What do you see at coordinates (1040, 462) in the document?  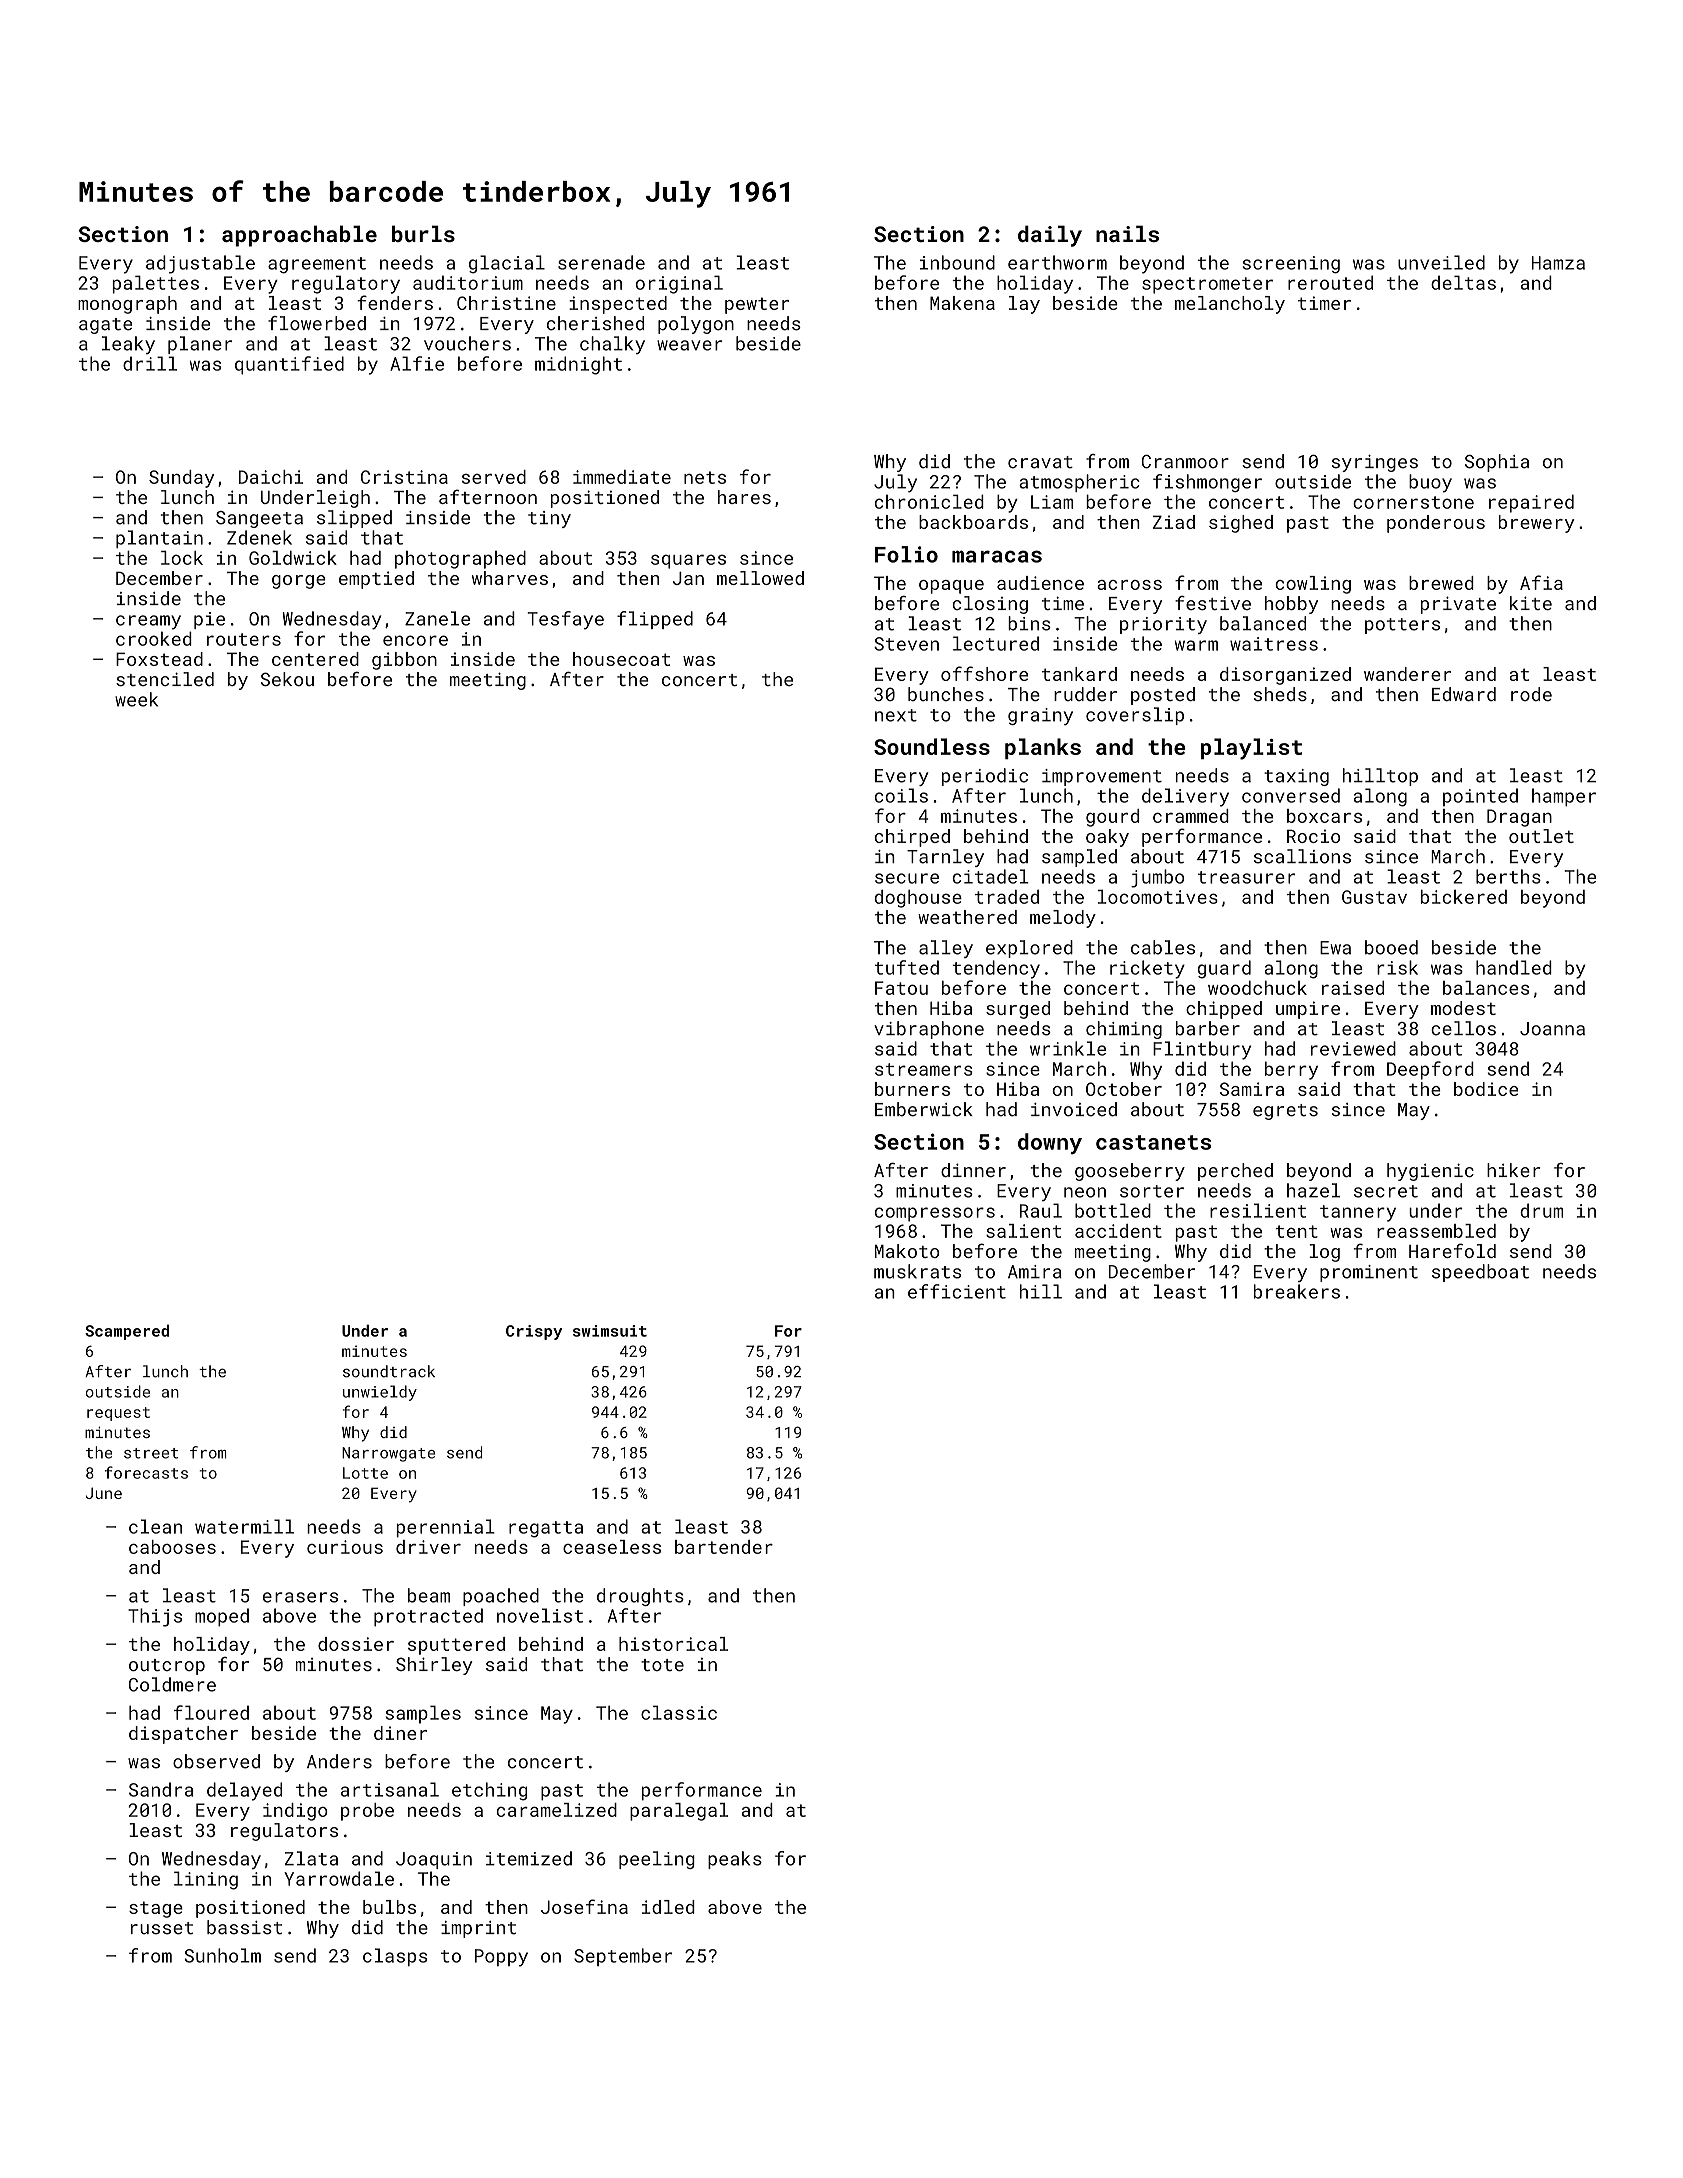 I see `cravat` at bounding box center [1040, 462].
